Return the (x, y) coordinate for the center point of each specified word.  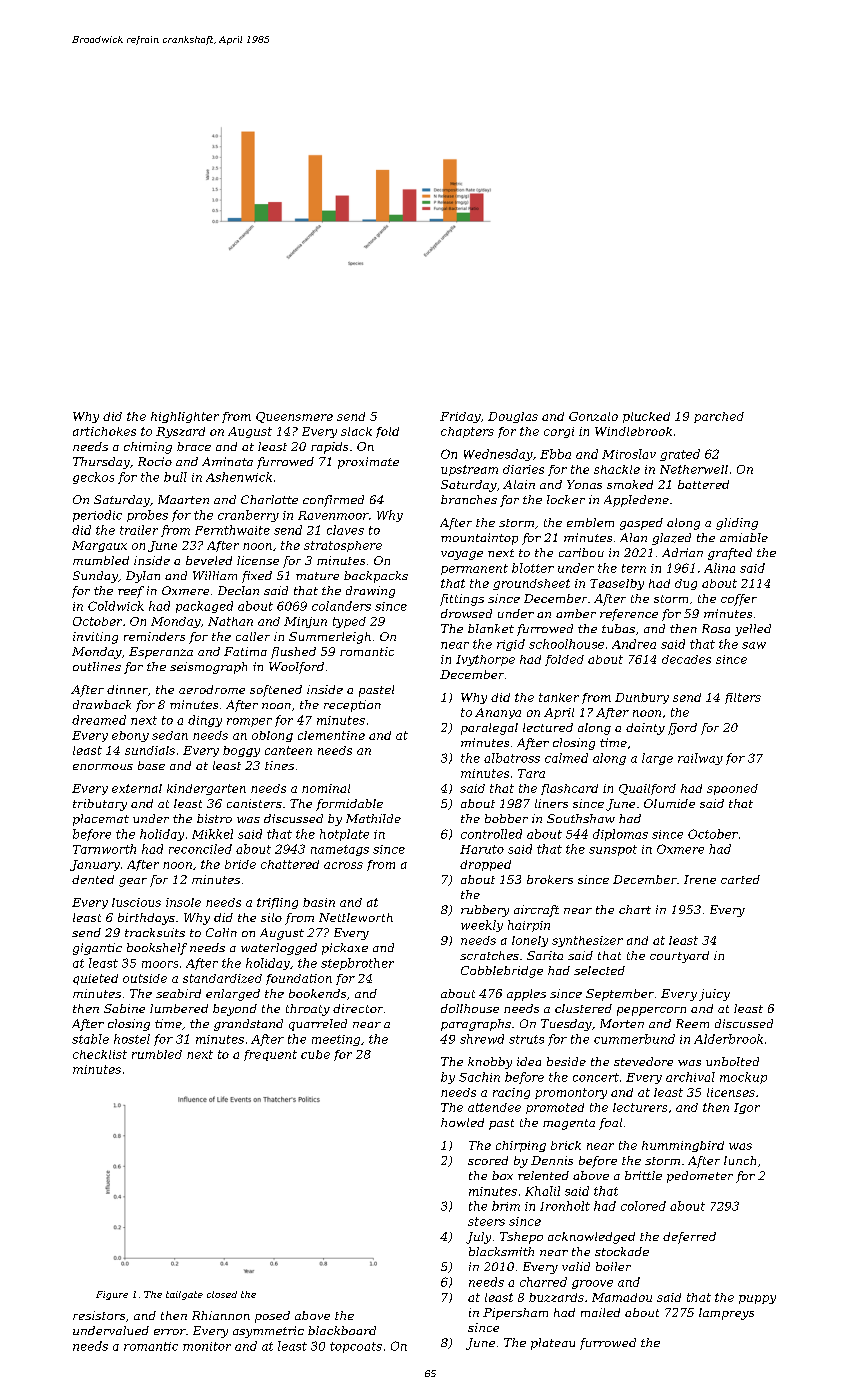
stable (90, 1039)
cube (315, 1054)
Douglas (513, 417)
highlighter (185, 417)
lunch (740, 1160)
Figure (112, 1295)
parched (719, 417)
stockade (622, 1251)
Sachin (479, 1077)
